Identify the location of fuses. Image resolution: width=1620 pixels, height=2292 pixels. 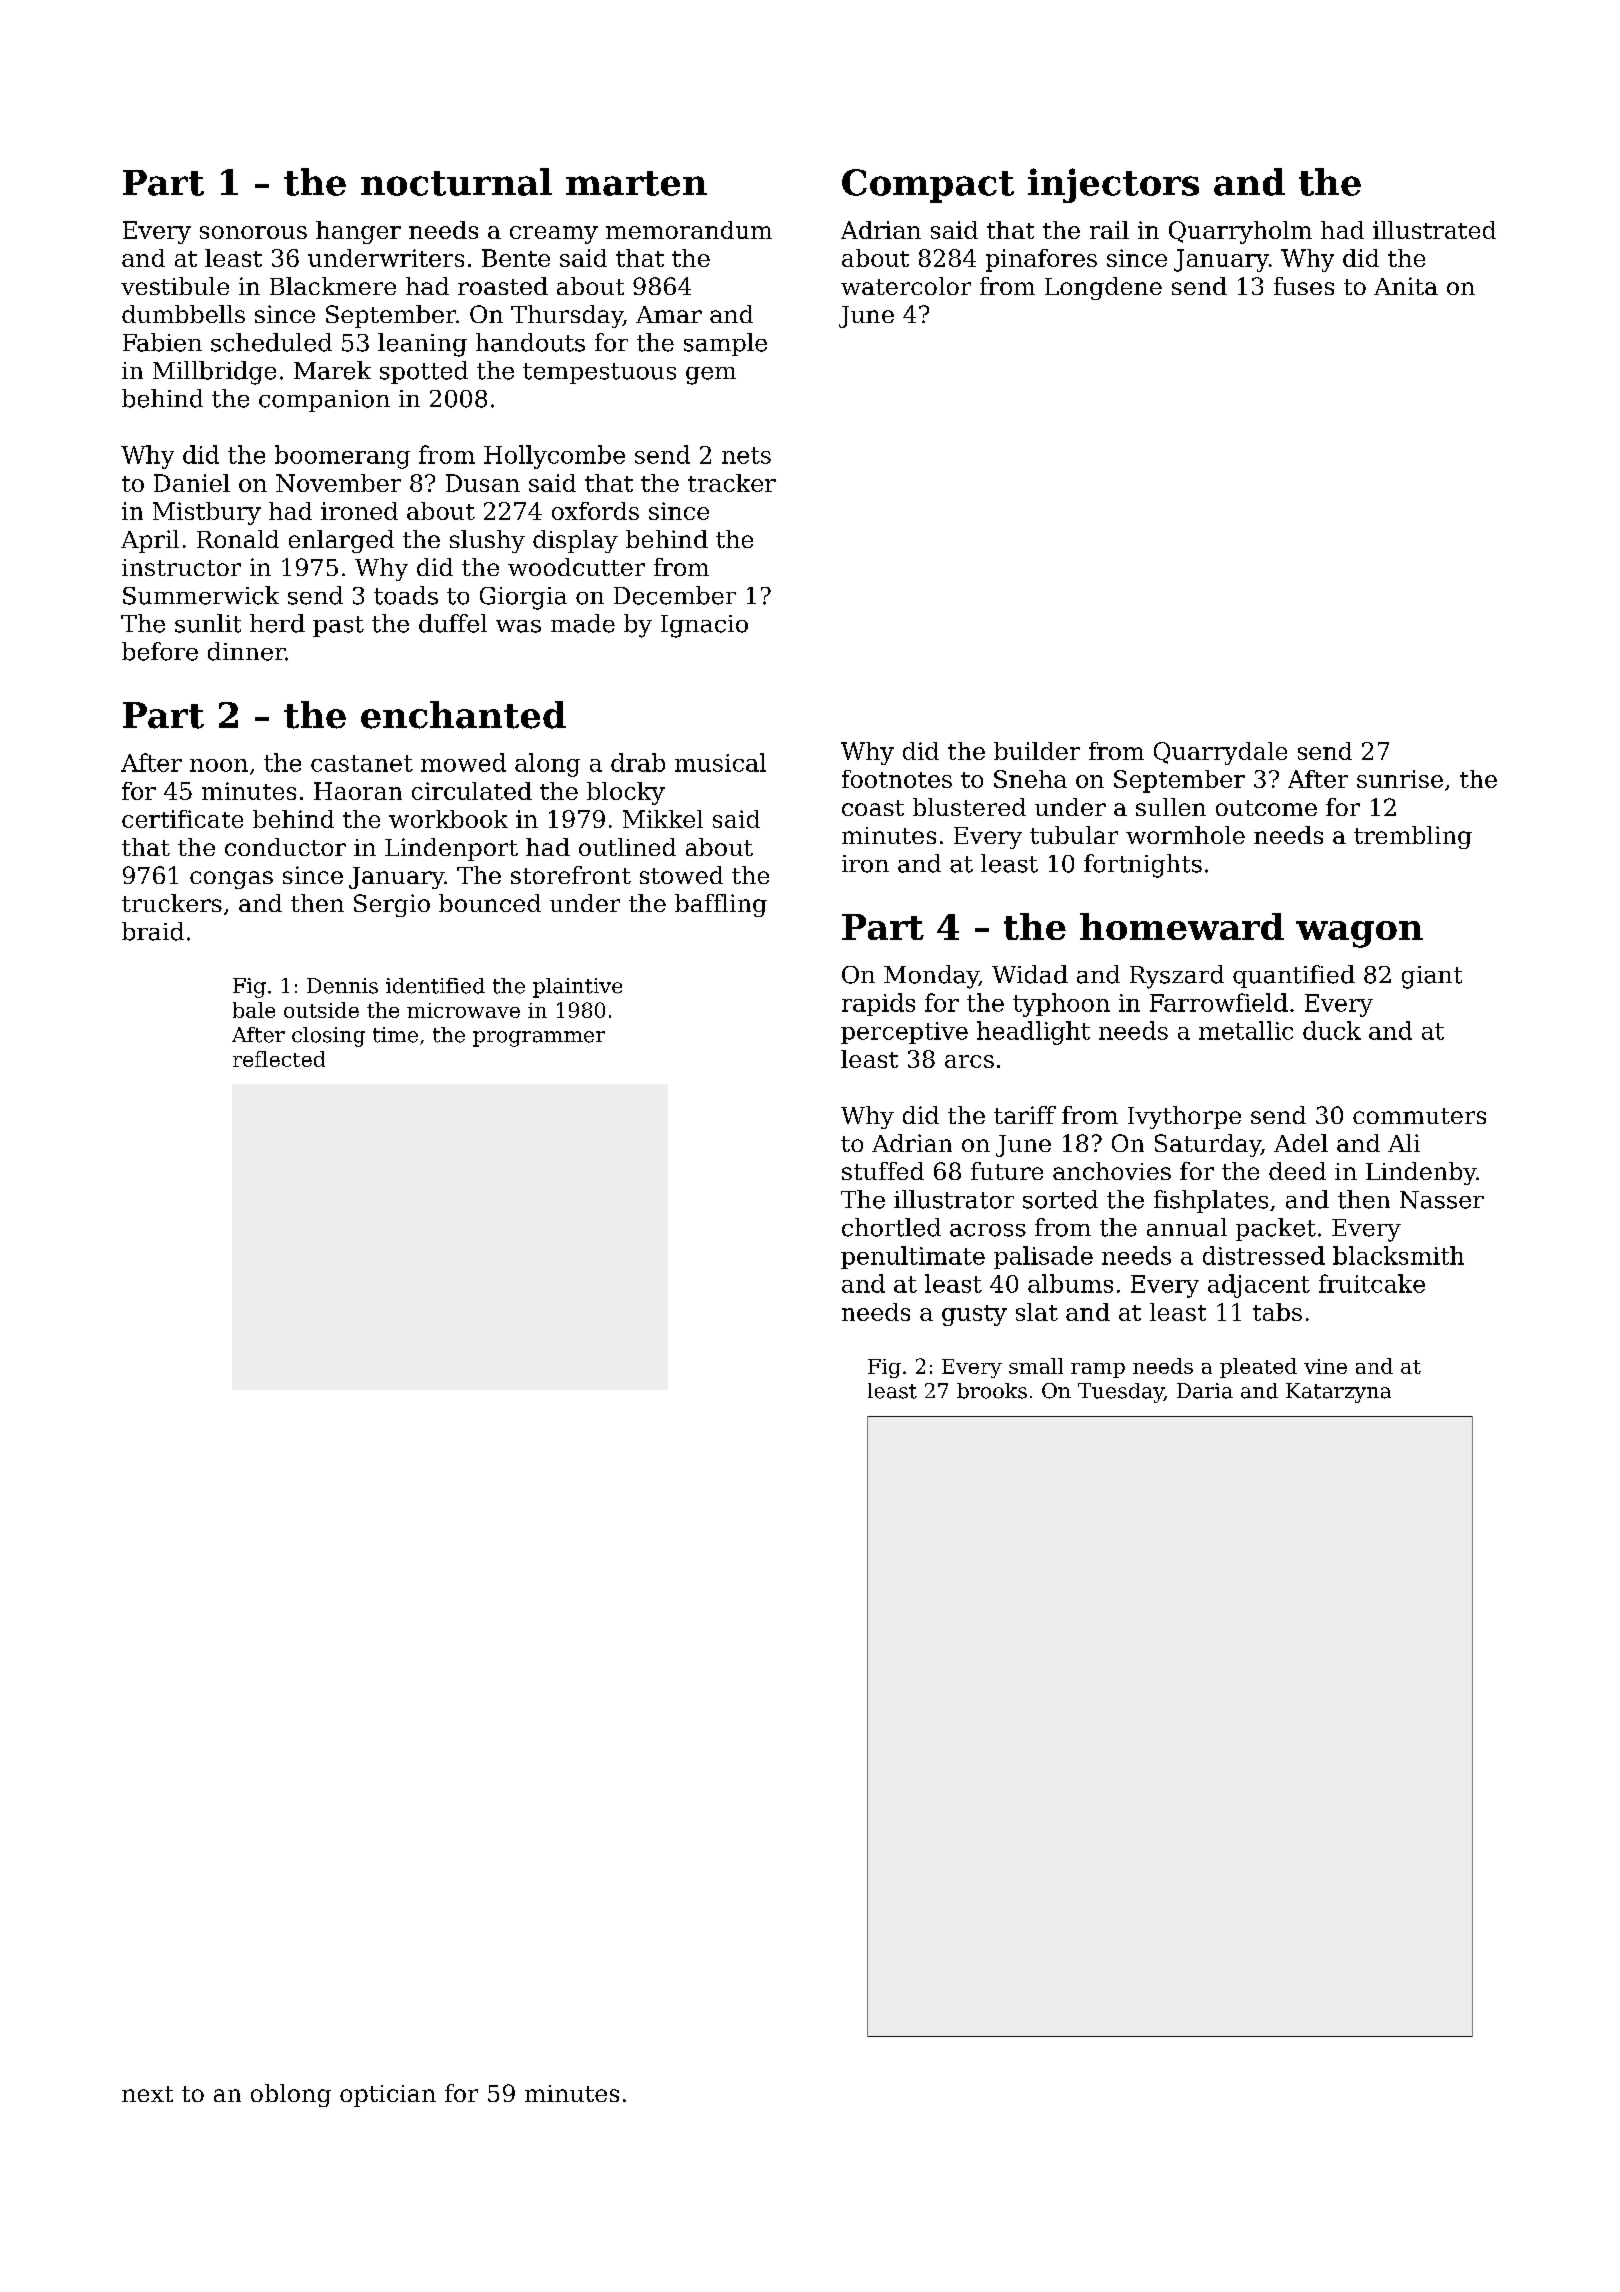
(1304, 286).
